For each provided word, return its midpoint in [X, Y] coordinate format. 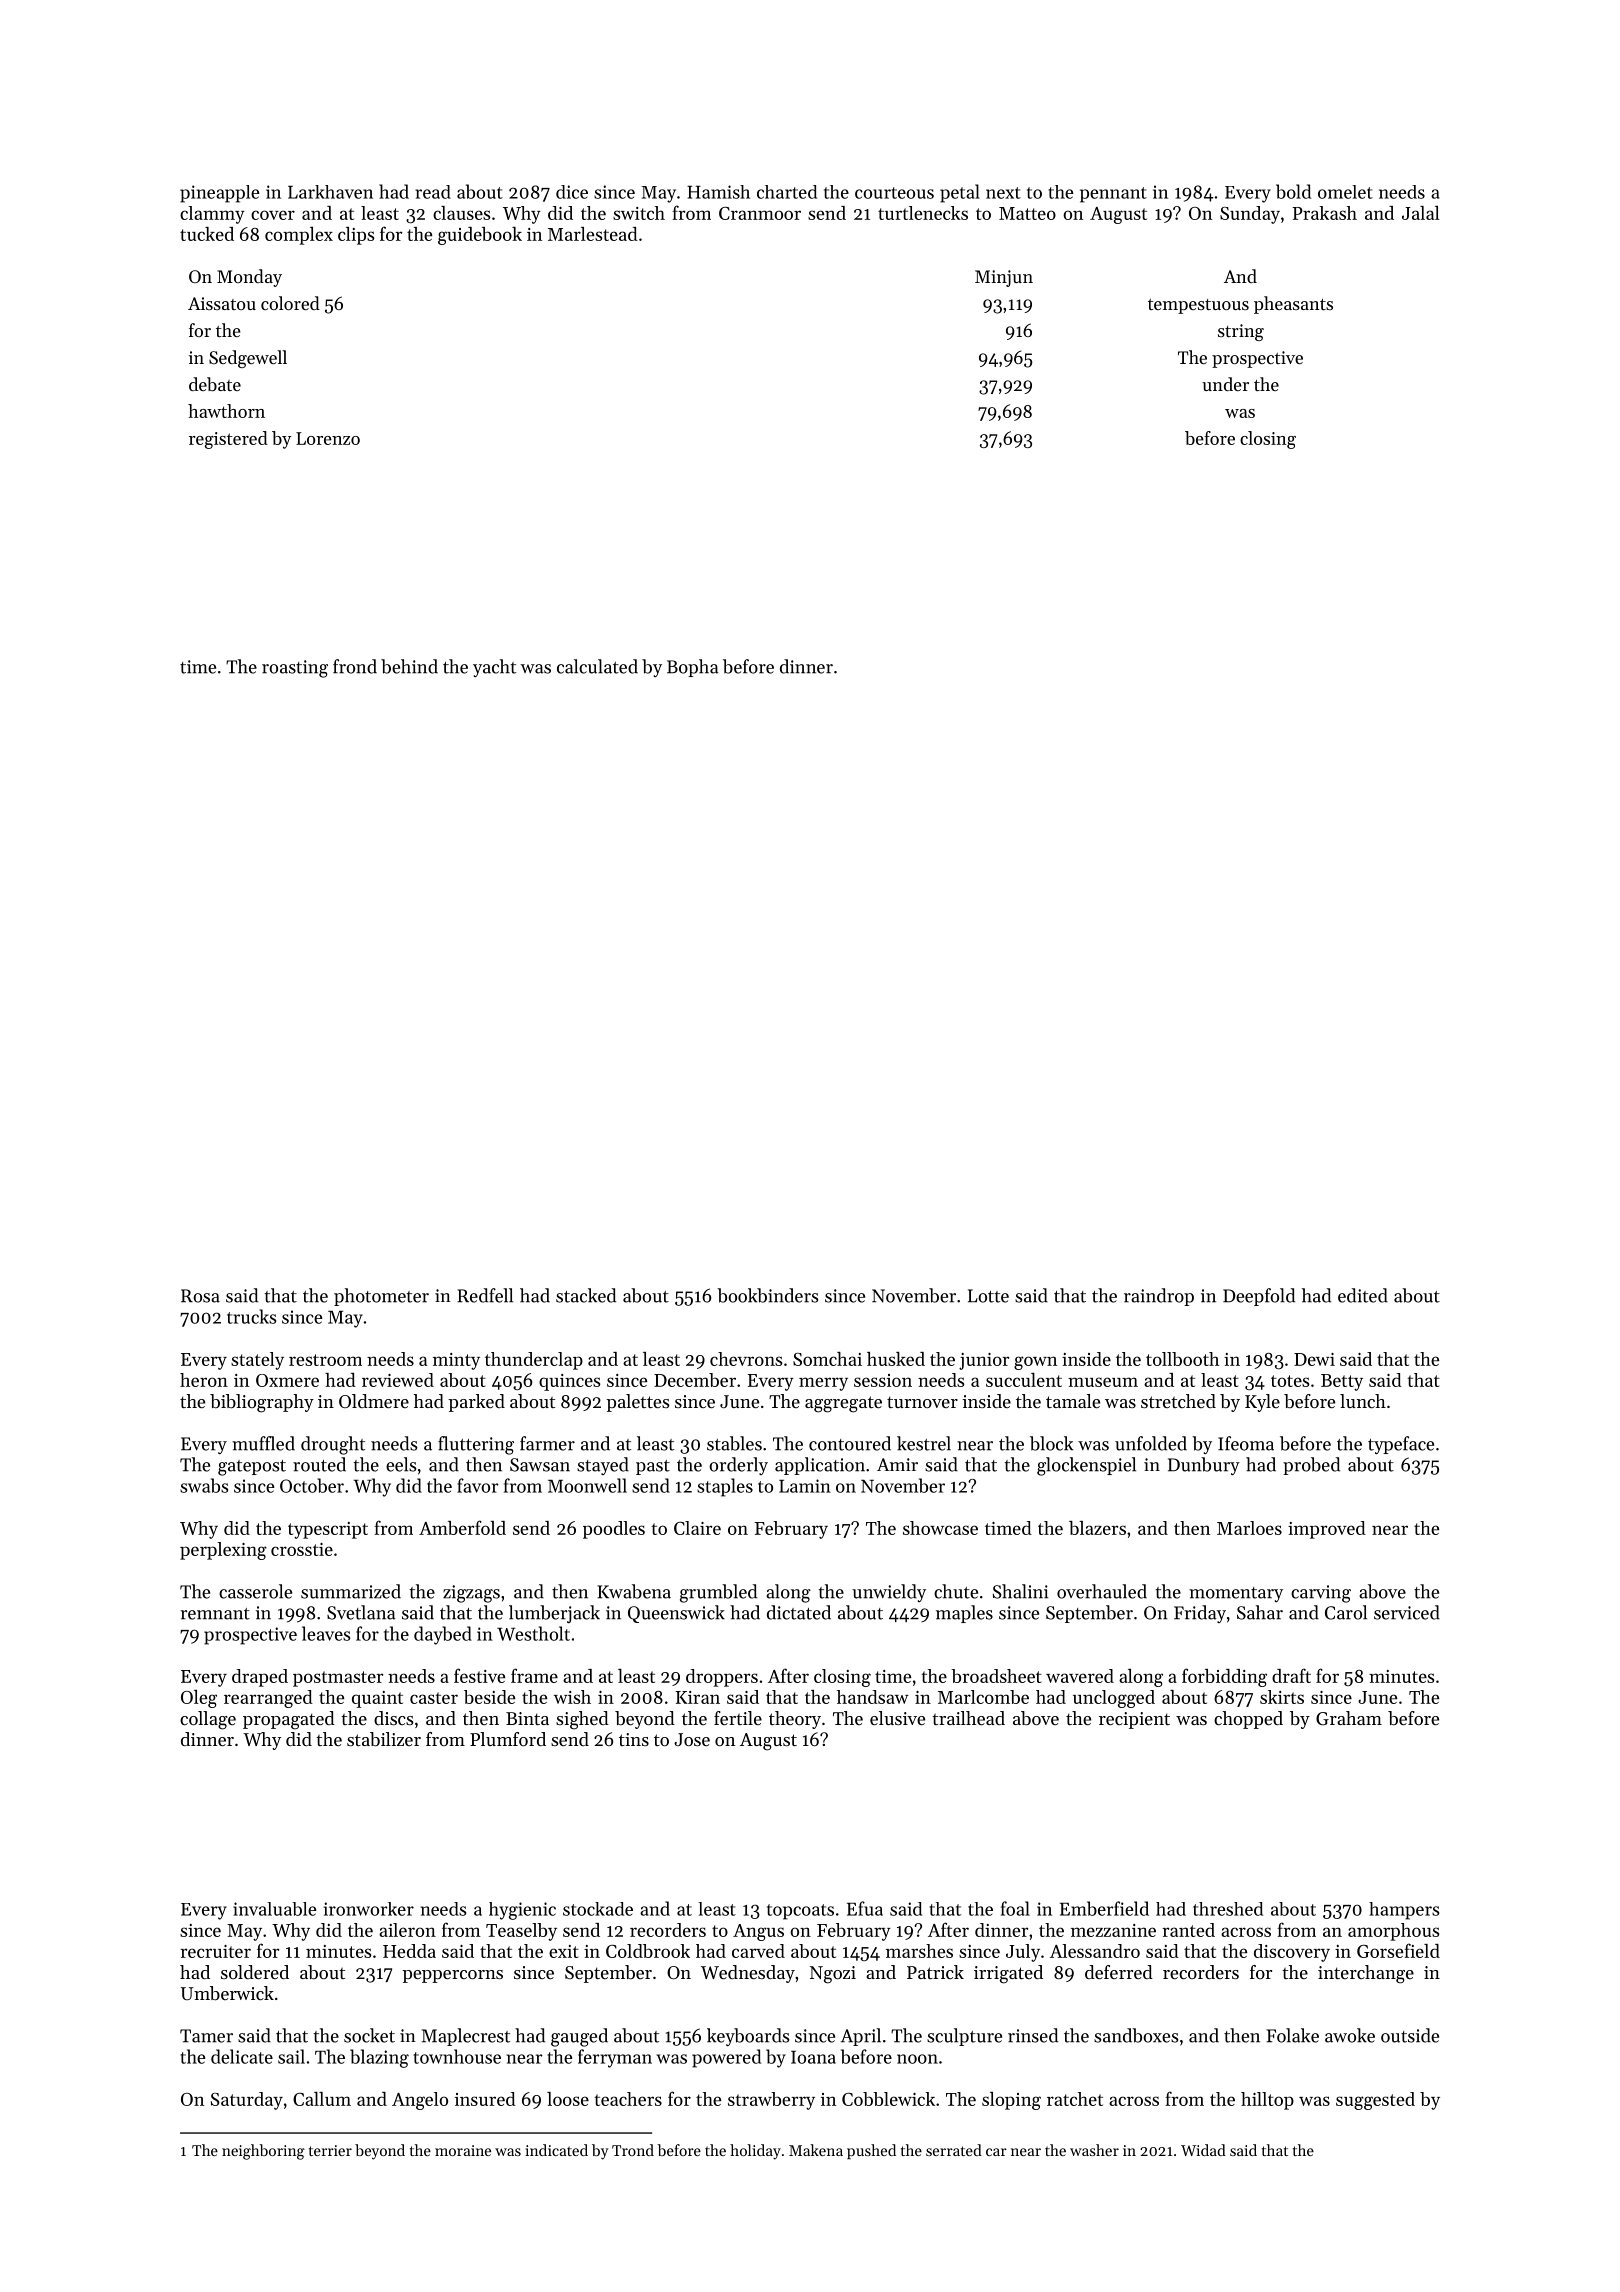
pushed [871, 2151]
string [1241, 332]
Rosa [200, 1296]
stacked [586, 1295]
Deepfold [1259, 1297]
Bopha [692, 668]
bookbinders [768, 1295]
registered [228, 440]
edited [1363, 1295]
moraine [463, 2150]
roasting [295, 669]
